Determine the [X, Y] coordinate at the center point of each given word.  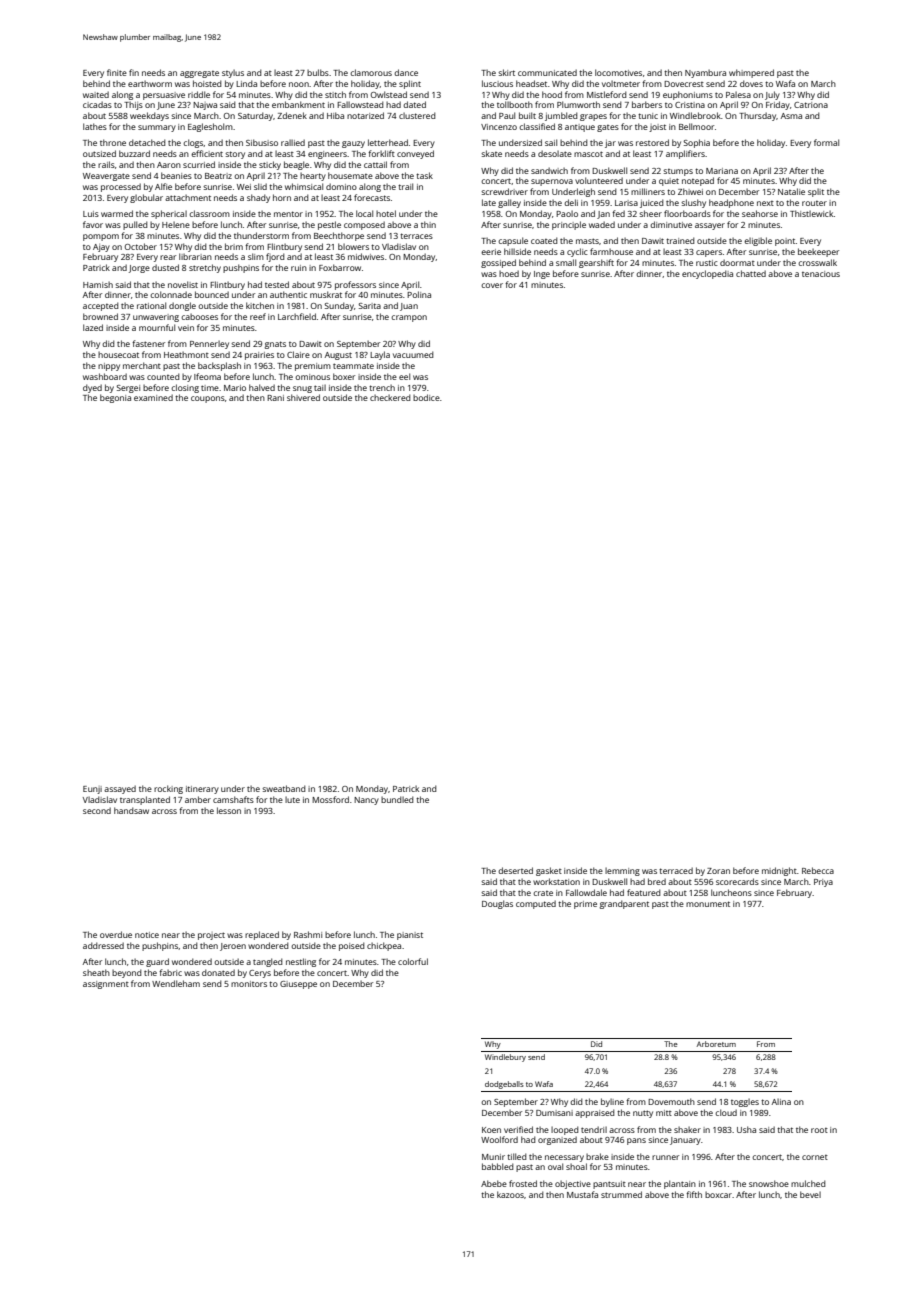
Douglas [497, 904]
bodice [426, 397]
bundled [397, 799]
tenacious [821, 274]
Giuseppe [298, 985]
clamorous [371, 72]
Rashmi [308, 934]
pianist [410, 936]
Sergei [128, 389]
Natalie [791, 191]
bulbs [318, 72]
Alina [781, 1102]
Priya [823, 883]
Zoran [718, 871]
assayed [120, 789]
